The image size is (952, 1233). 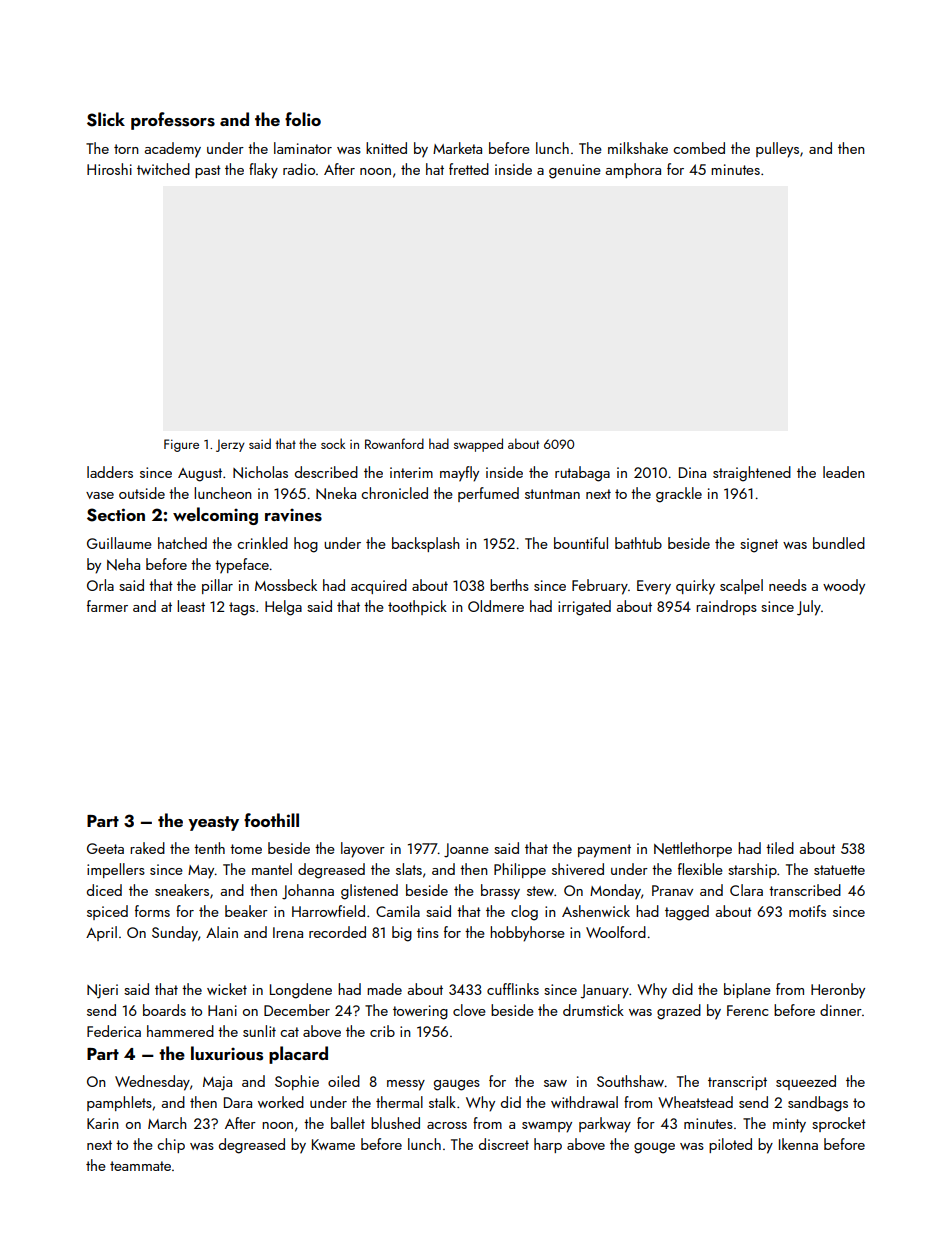 I want to click on backsplash, so click(x=426, y=544).
